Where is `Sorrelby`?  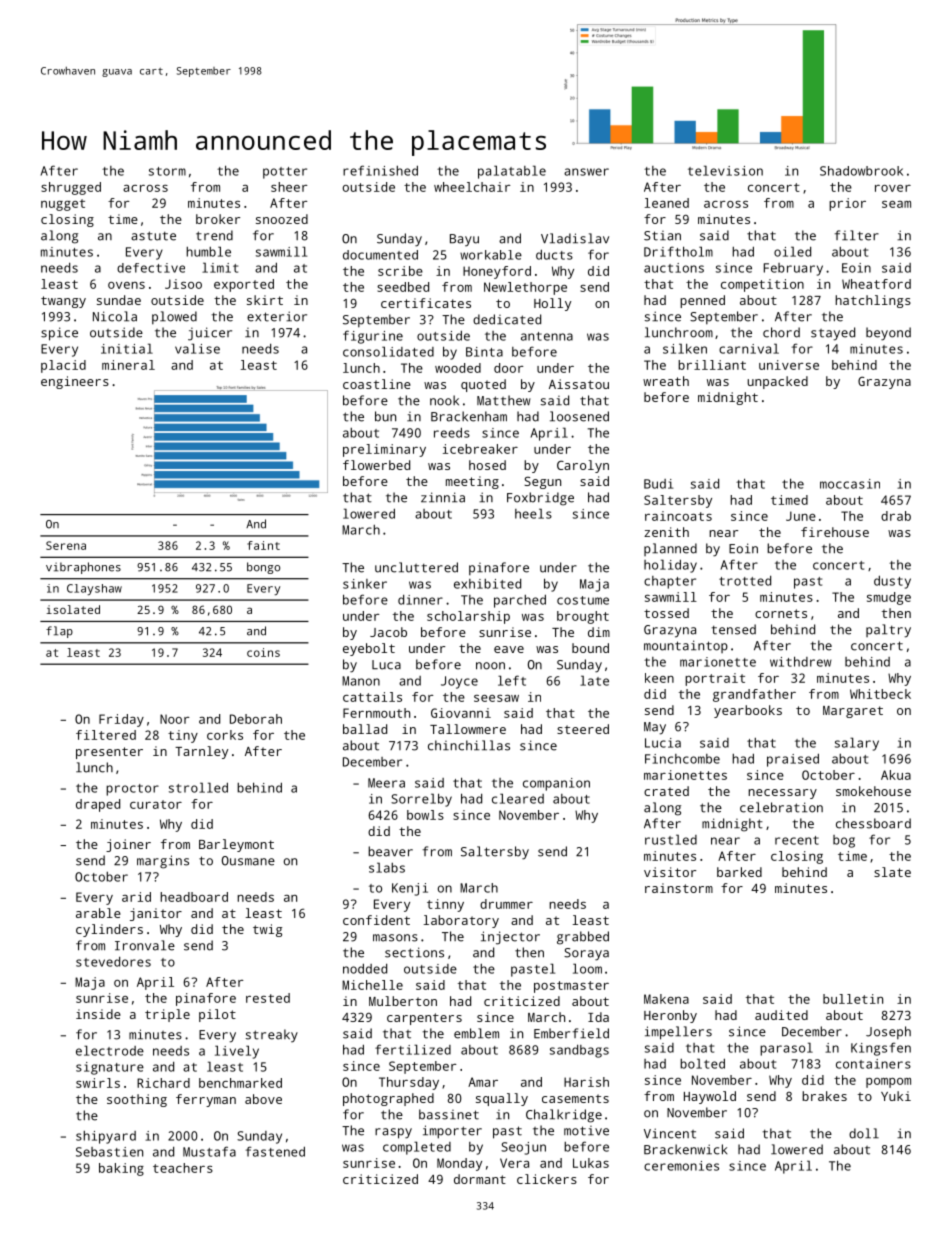 Sorrelby is located at coordinates (421, 800).
